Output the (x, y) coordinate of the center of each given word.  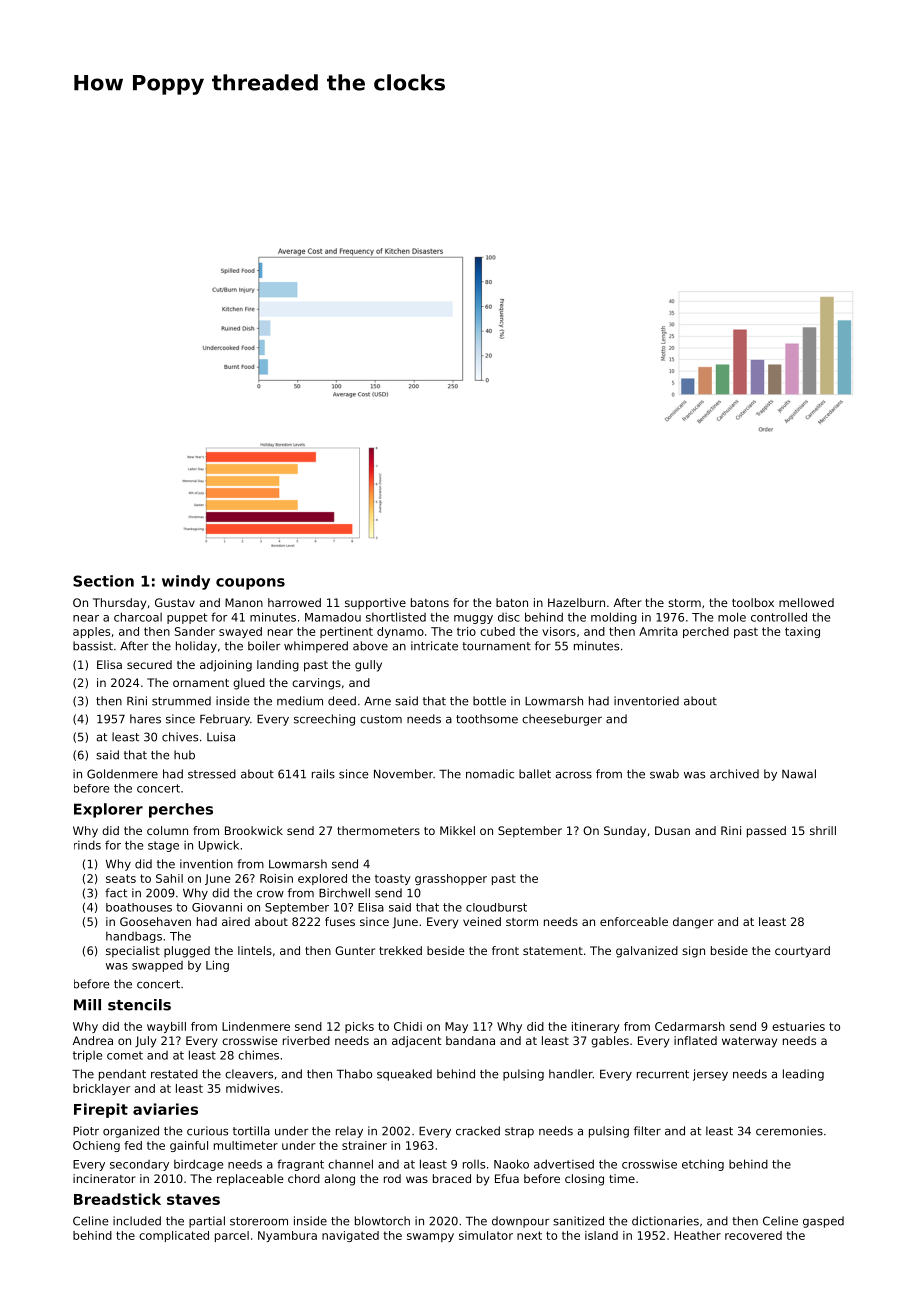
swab (664, 774)
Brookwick (254, 830)
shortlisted (396, 617)
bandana (470, 1040)
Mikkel (457, 830)
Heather (697, 1235)
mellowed (806, 602)
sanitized (578, 1221)
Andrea (93, 1040)
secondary (139, 1165)
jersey (710, 1075)
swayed (240, 632)
